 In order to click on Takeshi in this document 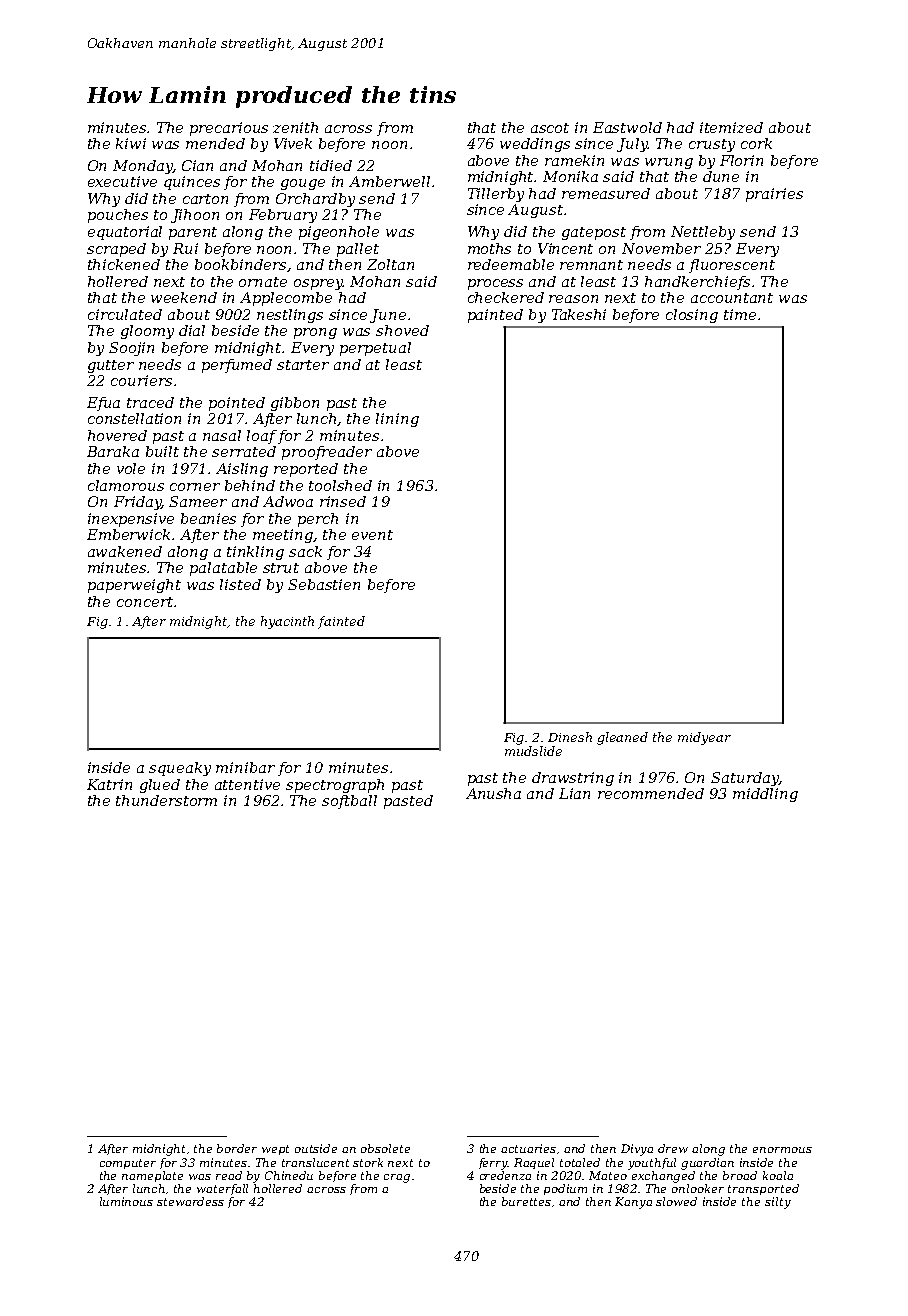, I will do `click(579, 314)`.
